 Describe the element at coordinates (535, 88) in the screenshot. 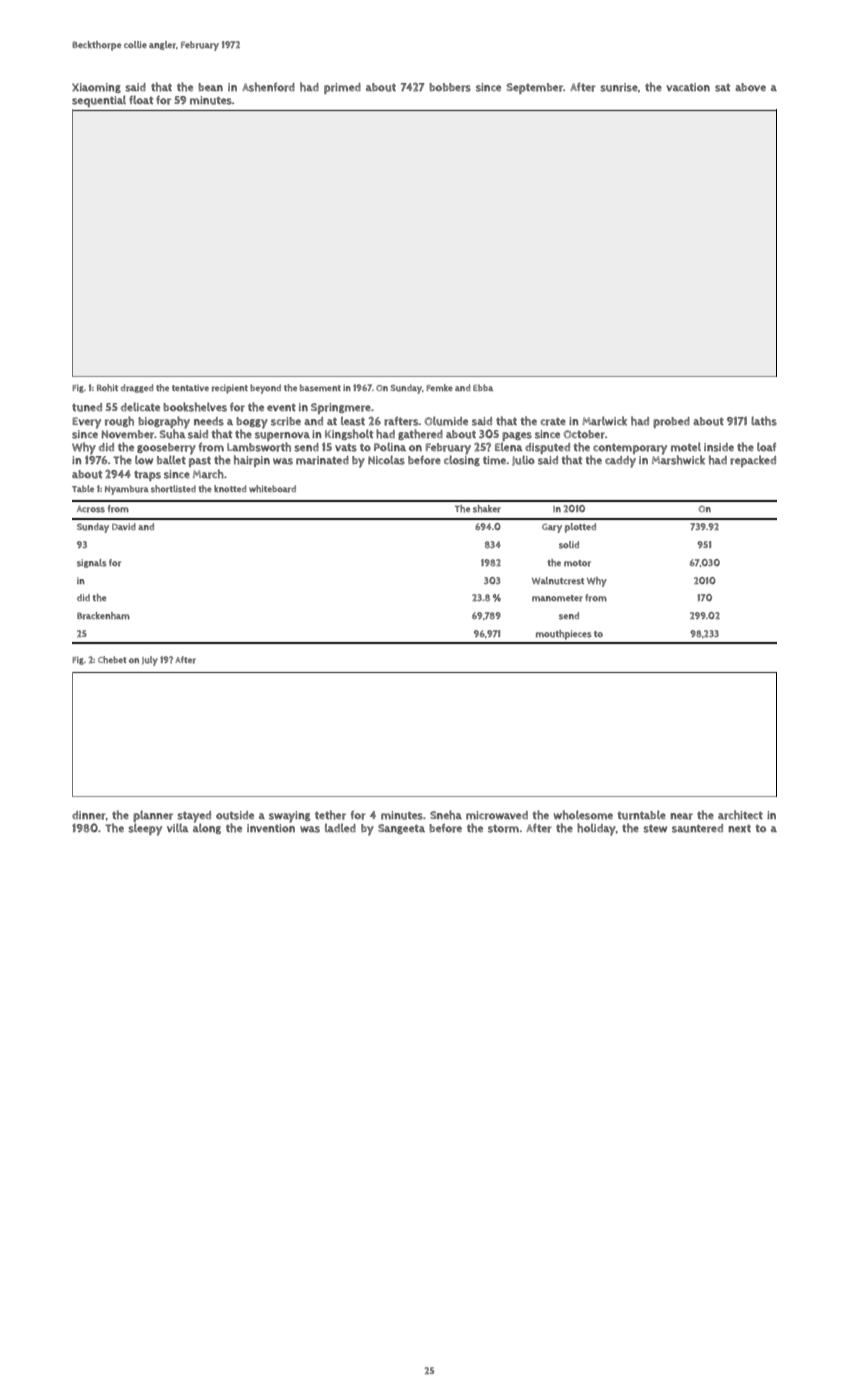

I see `September` at that location.
